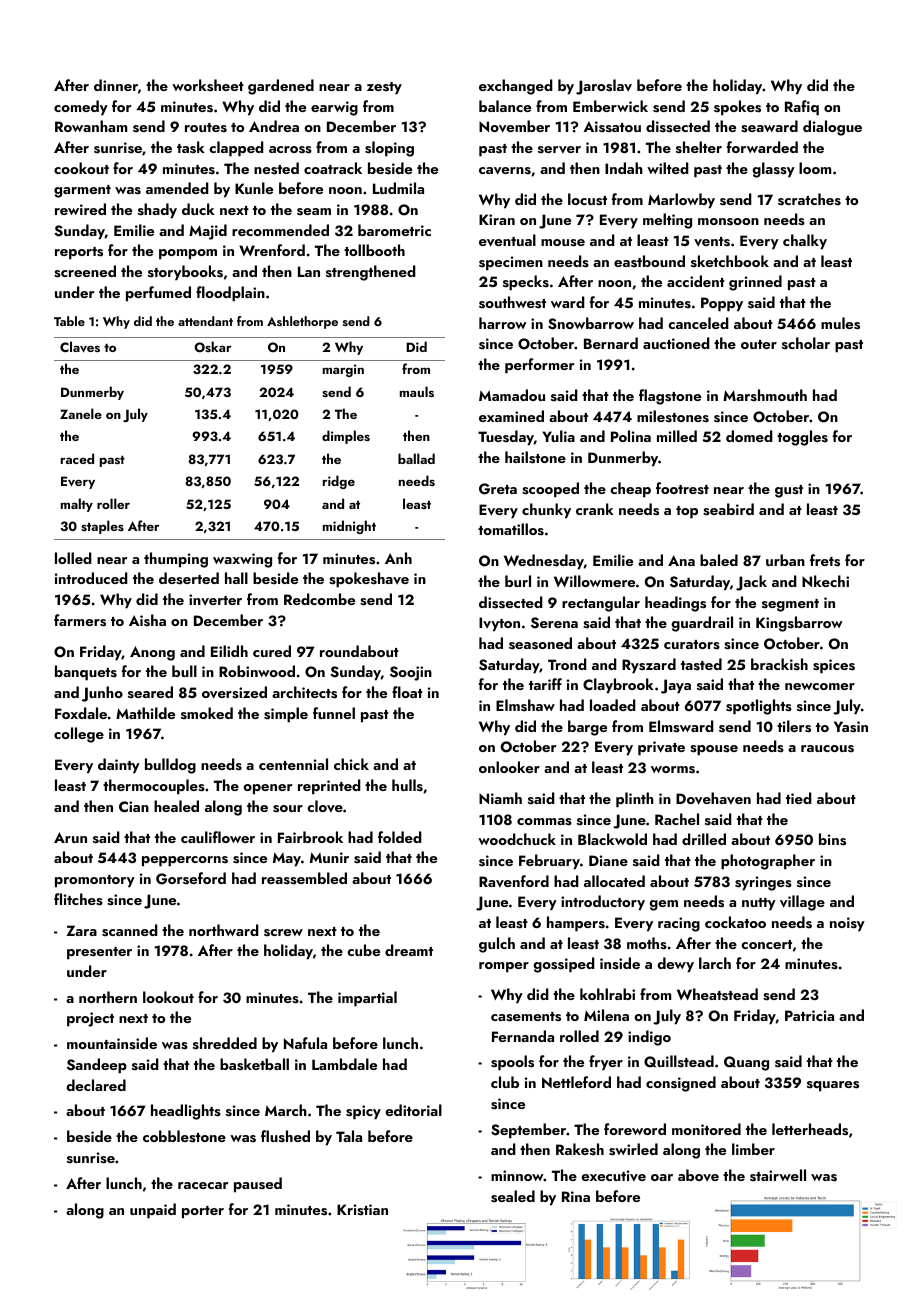  Describe the element at coordinates (99, 953) in the page. I see `presenter` at that location.
